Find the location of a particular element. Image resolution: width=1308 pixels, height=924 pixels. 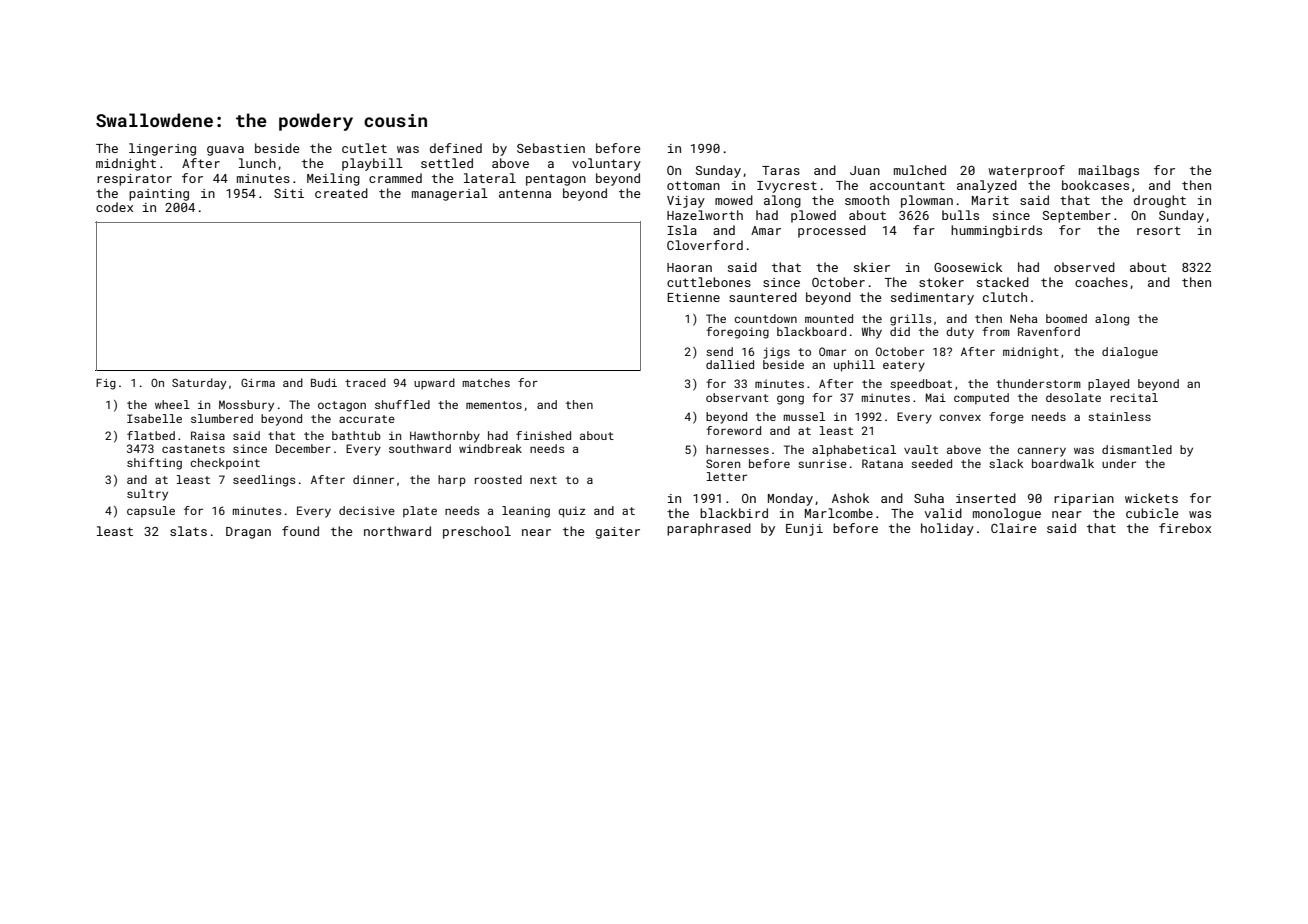

grills is located at coordinates (911, 320).
